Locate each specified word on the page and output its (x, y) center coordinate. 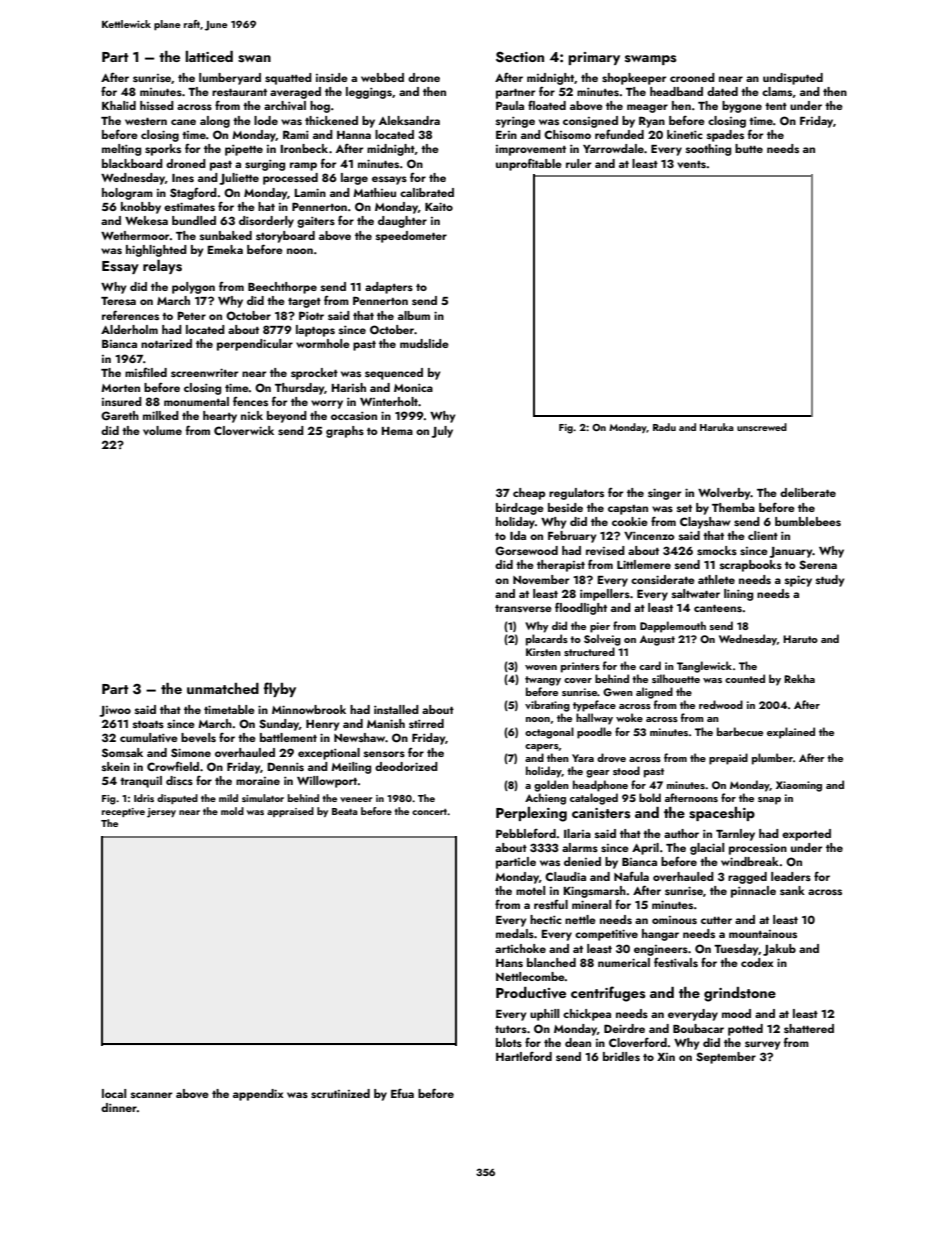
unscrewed (762, 427)
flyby (280, 689)
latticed (209, 56)
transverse (523, 608)
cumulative (149, 737)
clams (777, 91)
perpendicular (255, 345)
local (114, 1093)
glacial (707, 849)
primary (594, 58)
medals (515, 933)
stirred (426, 723)
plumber (772, 759)
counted (745, 678)
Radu (664, 427)
